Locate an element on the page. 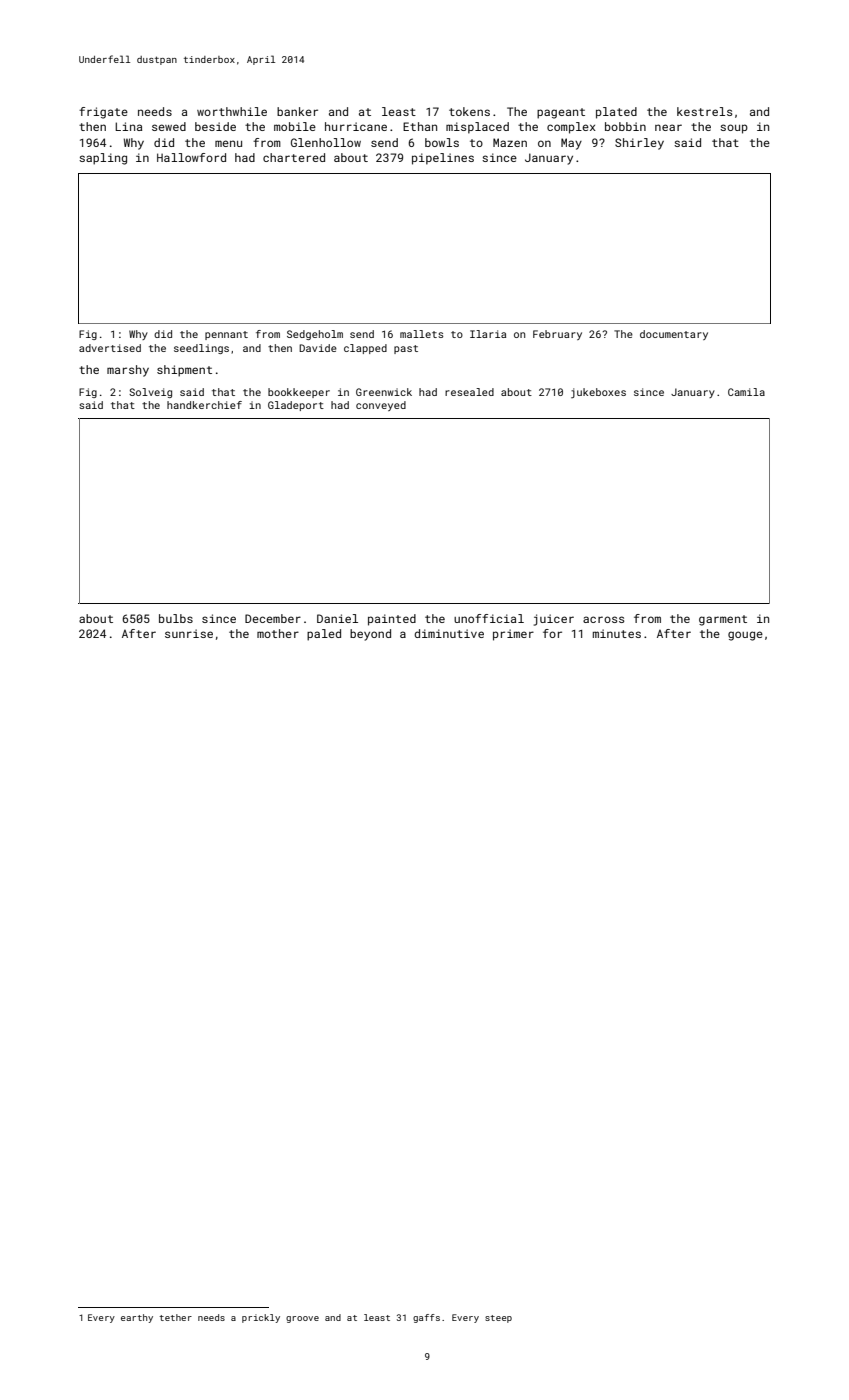  sunrise is located at coordinates (189, 633).
